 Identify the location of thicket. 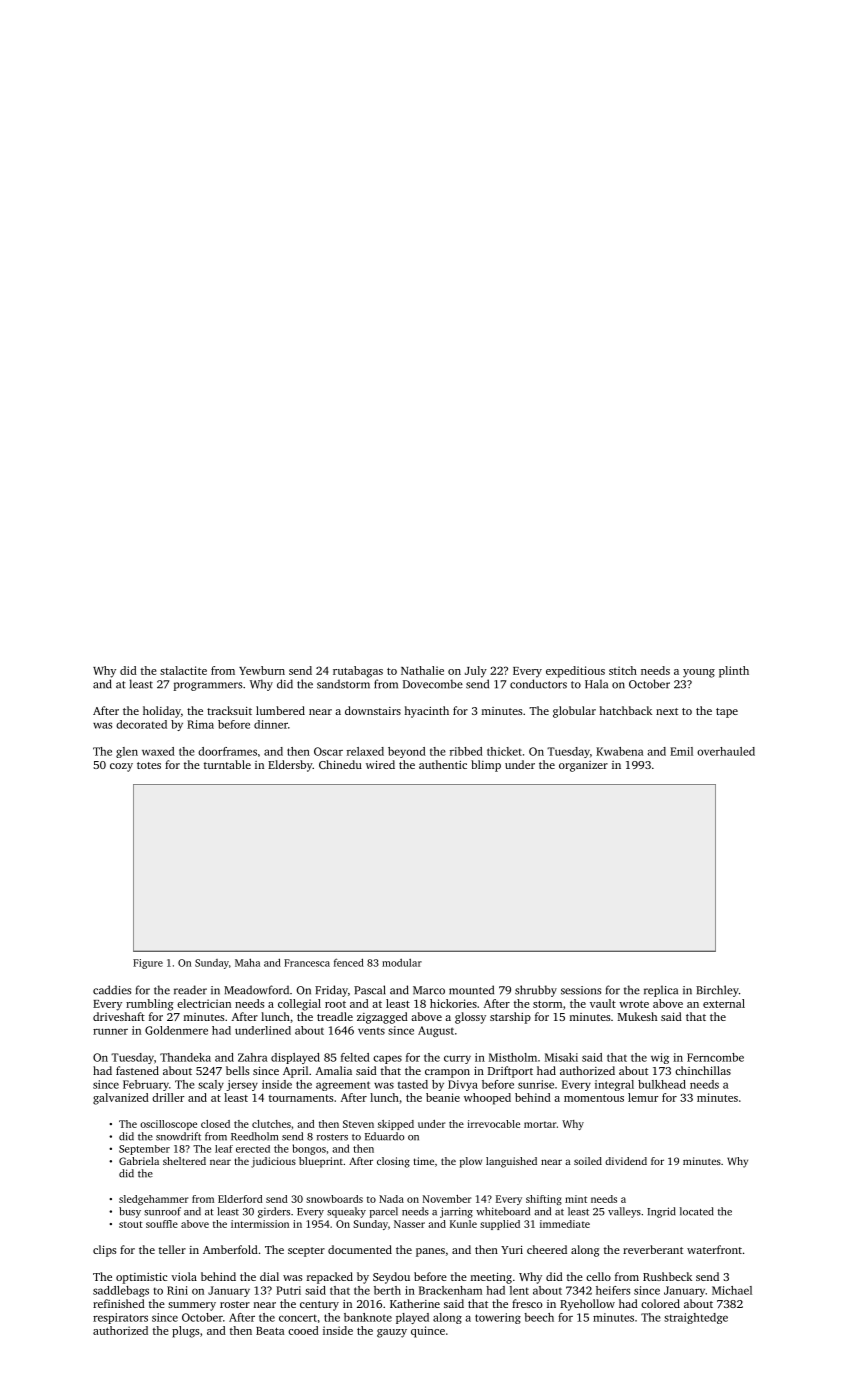
(504, 751).
